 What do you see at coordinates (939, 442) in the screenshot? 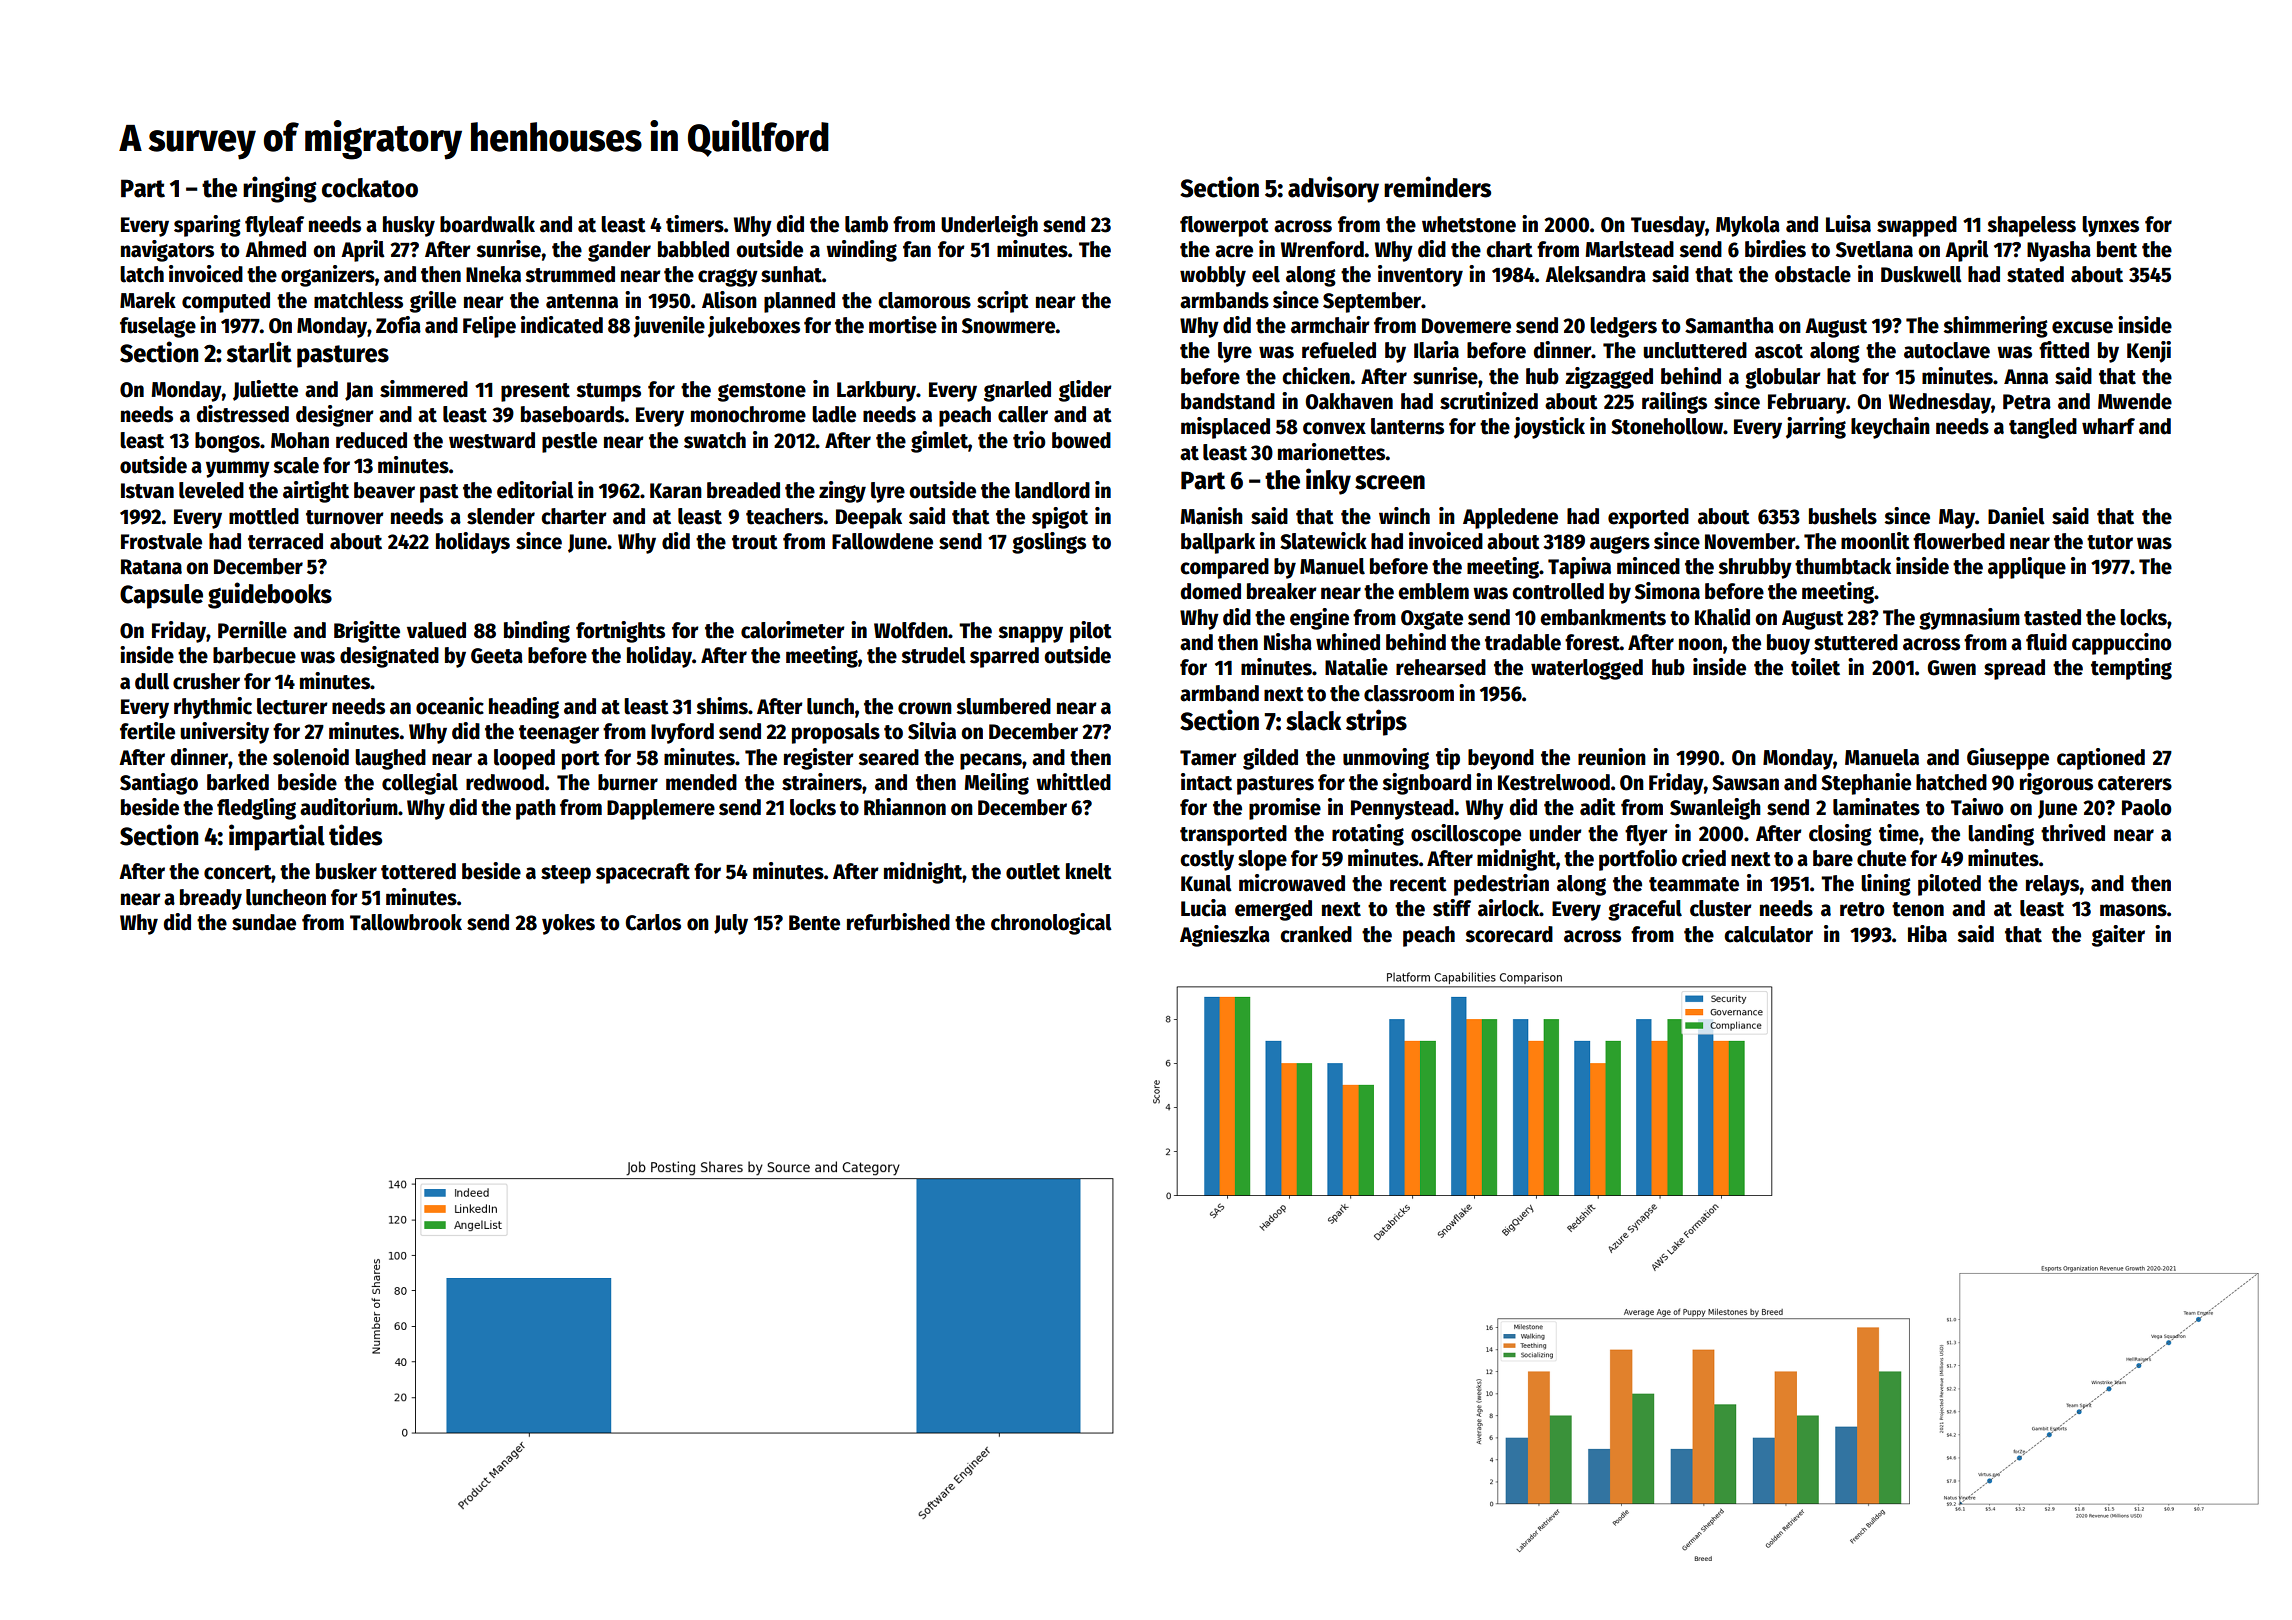
I see `gimlet` at bounding box center [939, 442].
